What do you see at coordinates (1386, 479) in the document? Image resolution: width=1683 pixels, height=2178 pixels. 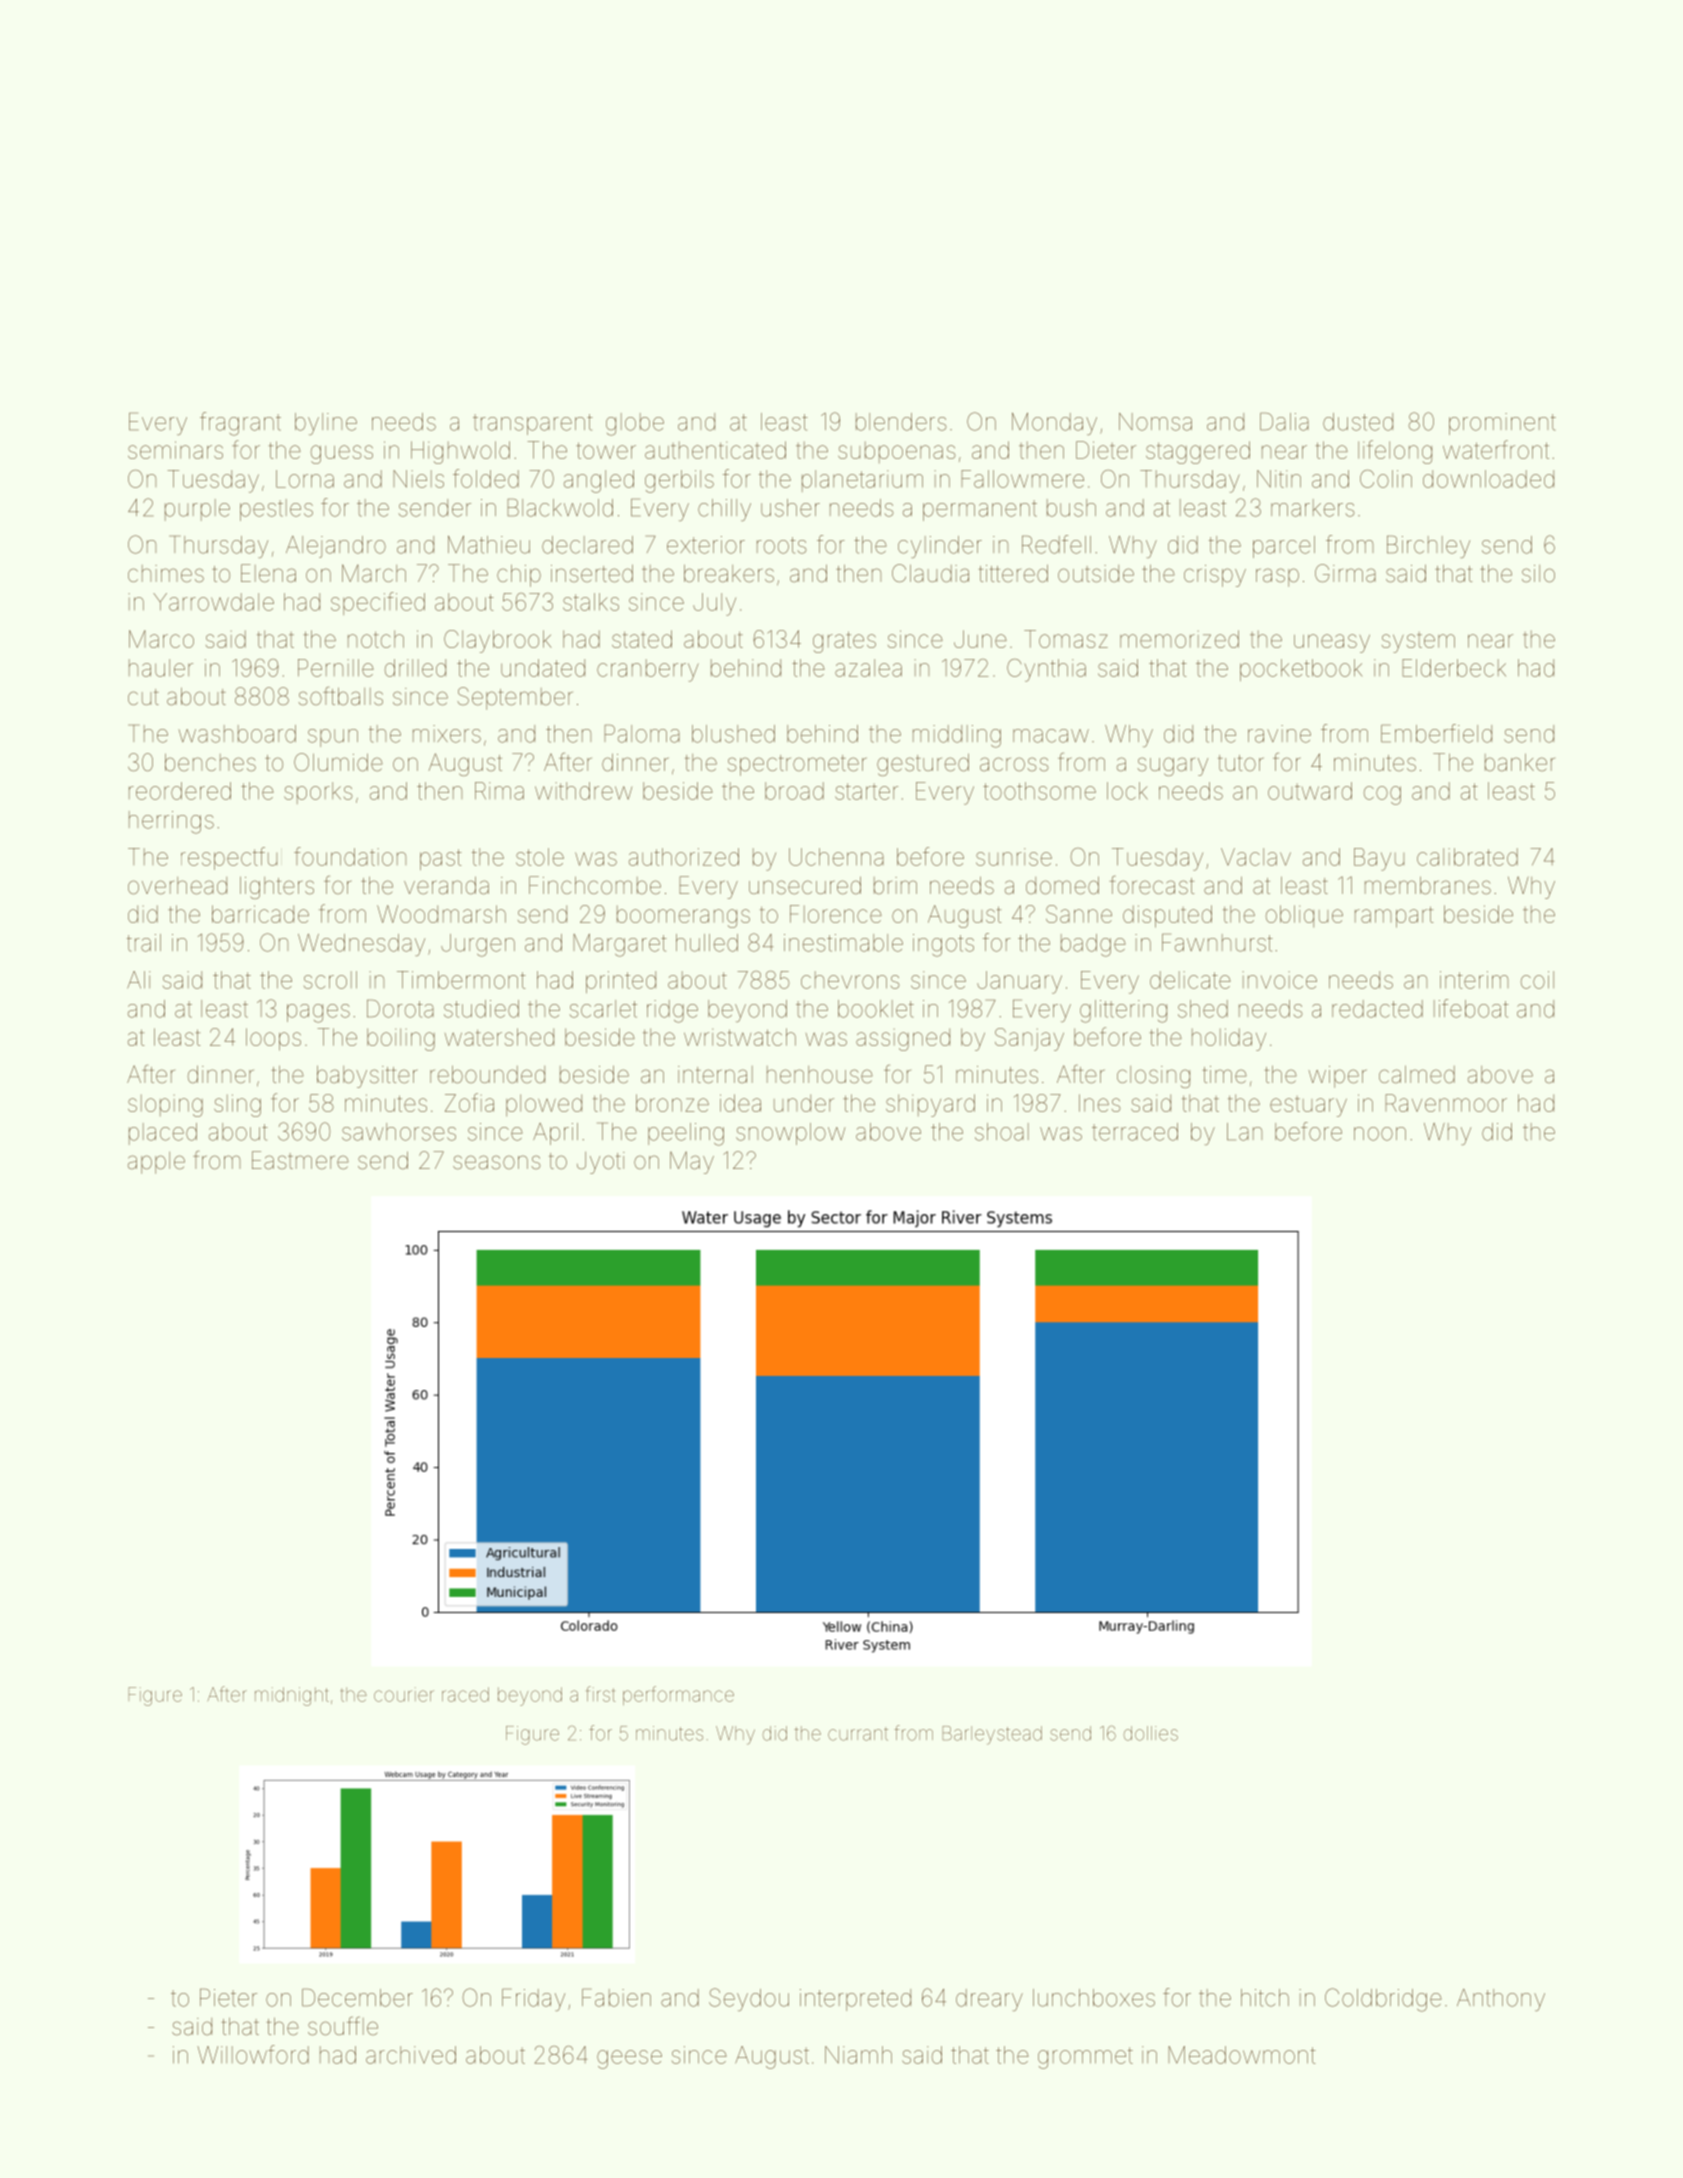 I see `Colin` at bounding box center [1386, 479].
